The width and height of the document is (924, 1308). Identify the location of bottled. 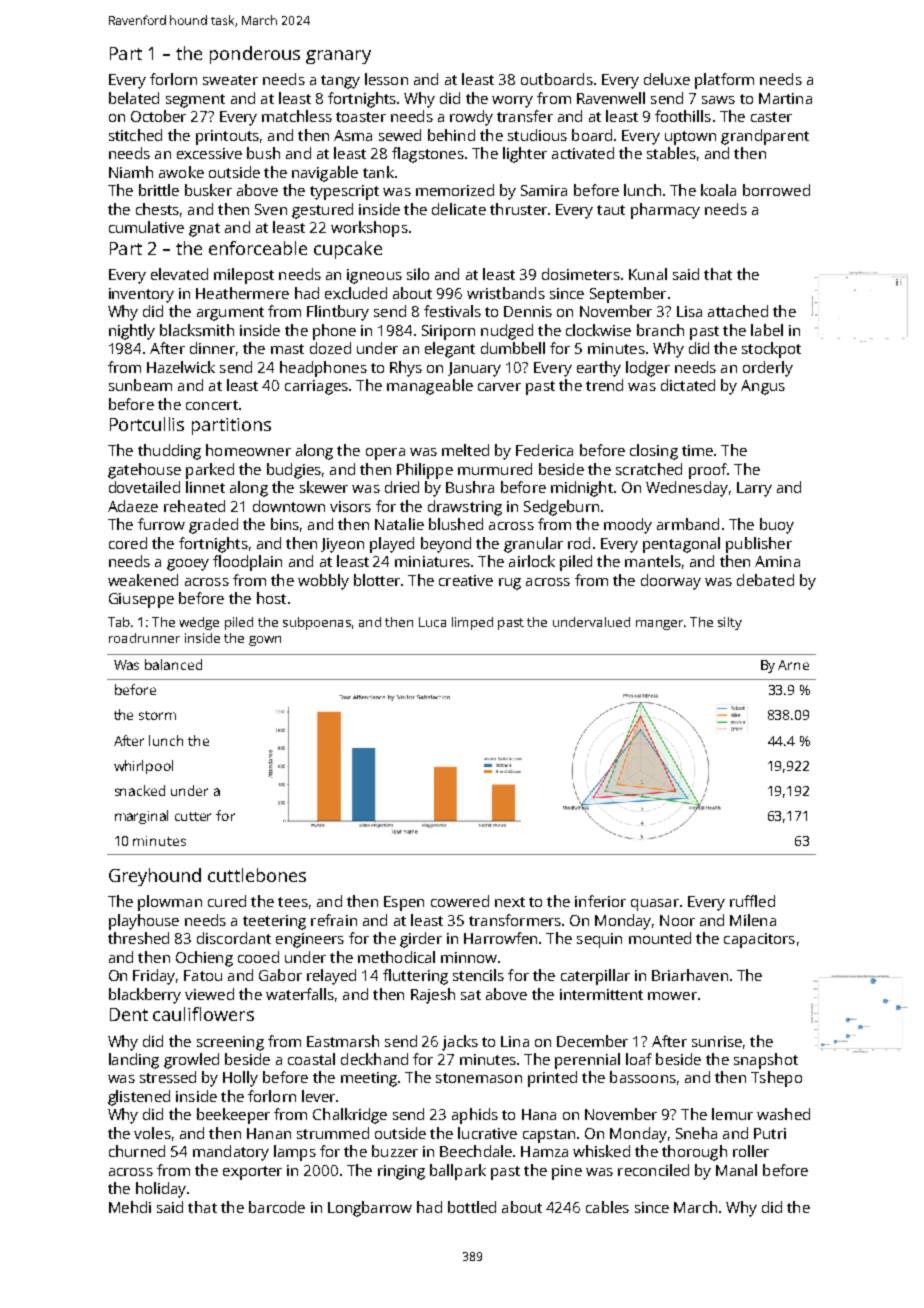
(472, 1207).
